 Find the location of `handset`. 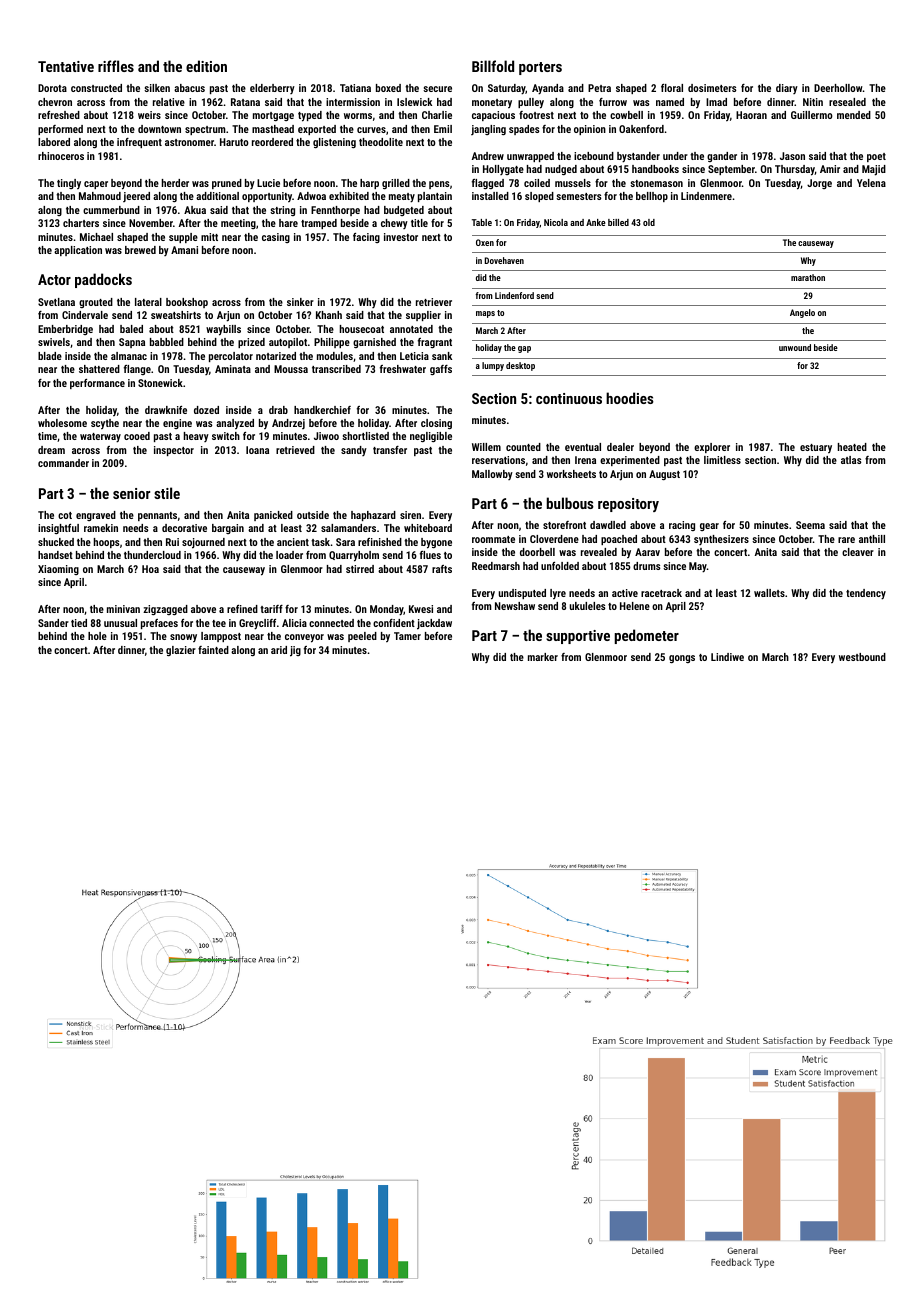

handset is located at coordinates (55, 555).
